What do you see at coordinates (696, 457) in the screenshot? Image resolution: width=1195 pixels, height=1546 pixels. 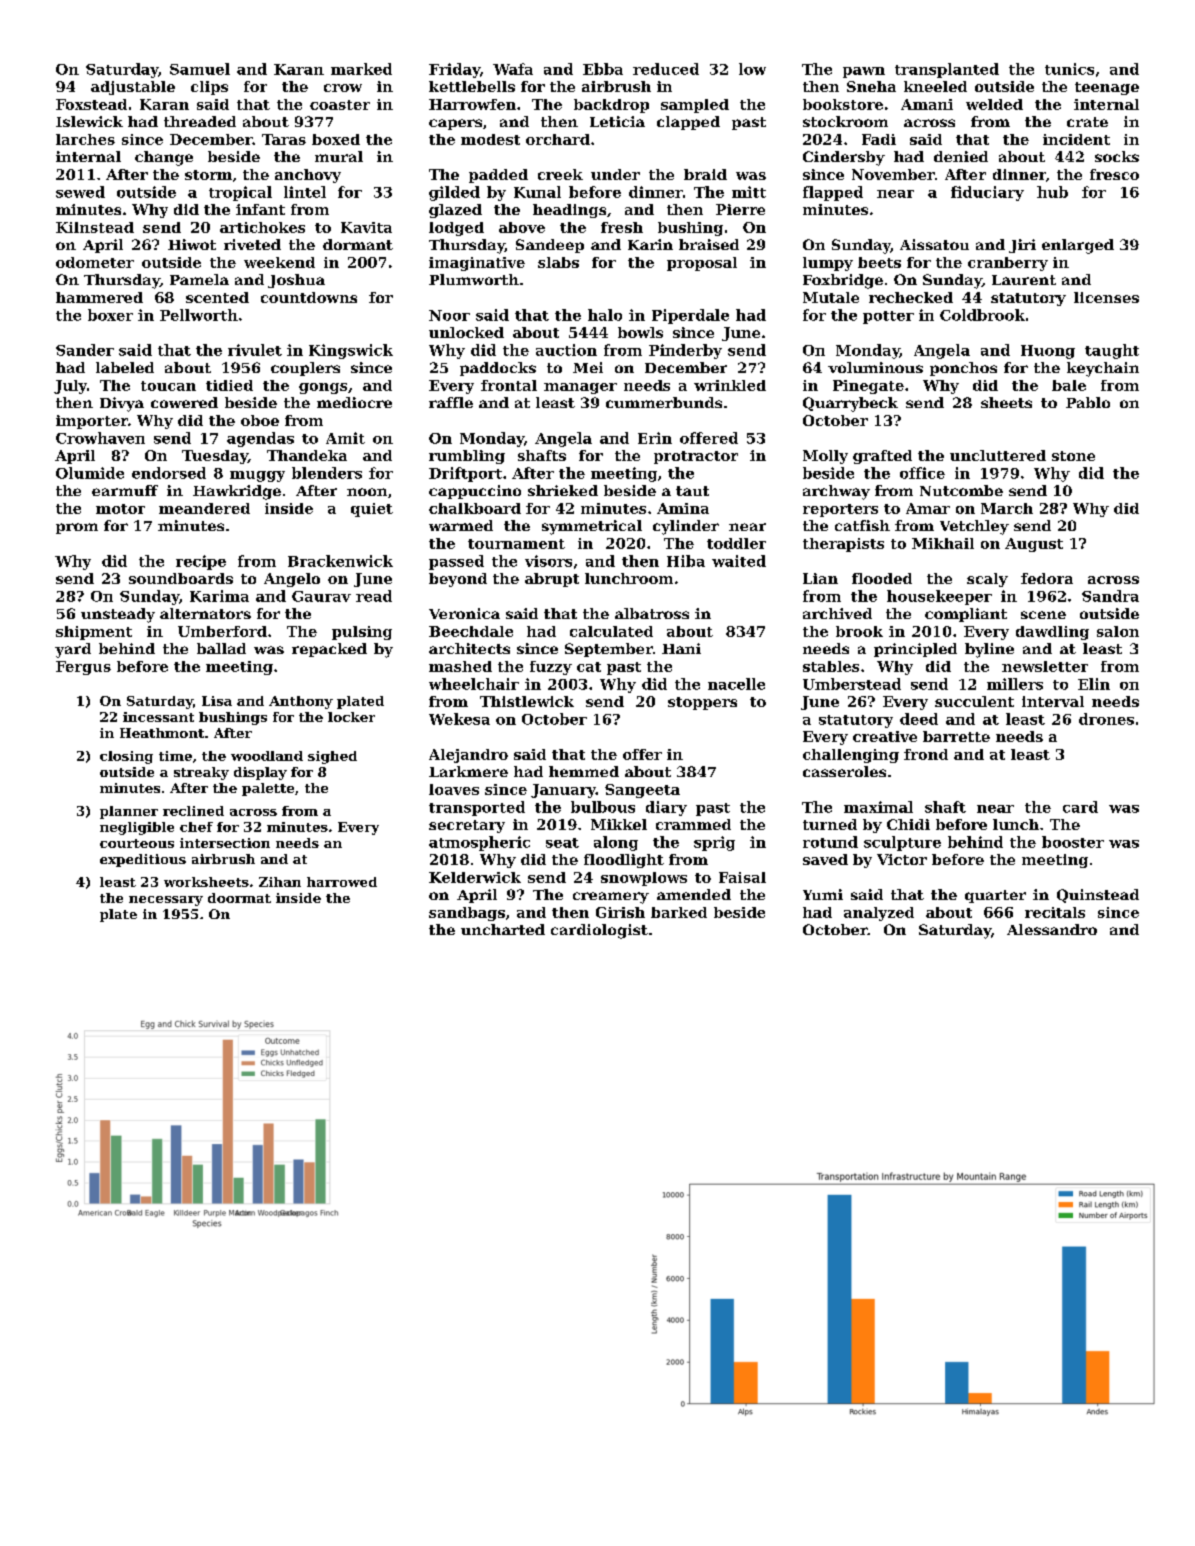 I see `protractor` at bounding box center [696, 457].
